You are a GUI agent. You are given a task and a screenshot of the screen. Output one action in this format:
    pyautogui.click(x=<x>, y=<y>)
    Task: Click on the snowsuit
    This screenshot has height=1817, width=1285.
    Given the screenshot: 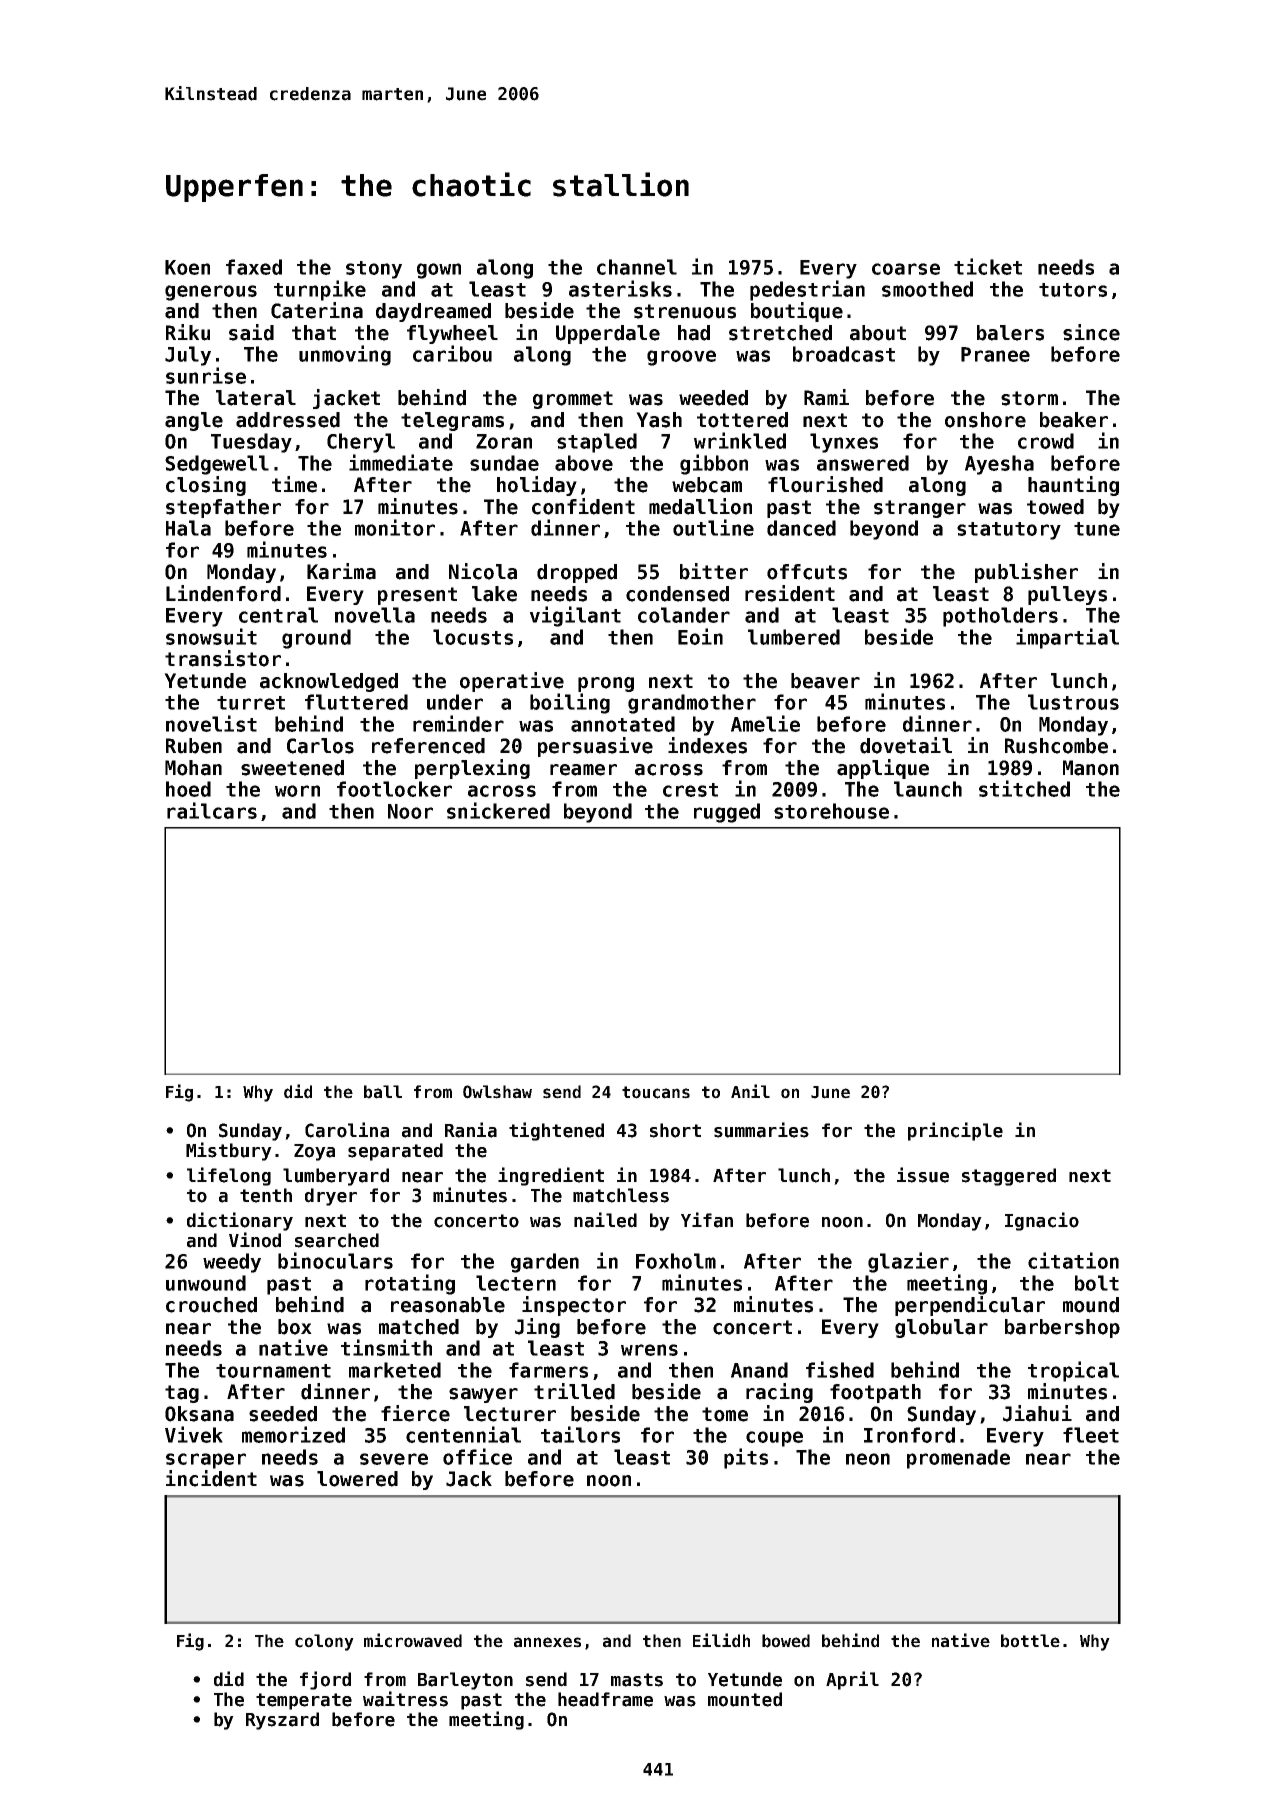 What is the action you would take?
    pyautogui.click(x=211, y=636)
